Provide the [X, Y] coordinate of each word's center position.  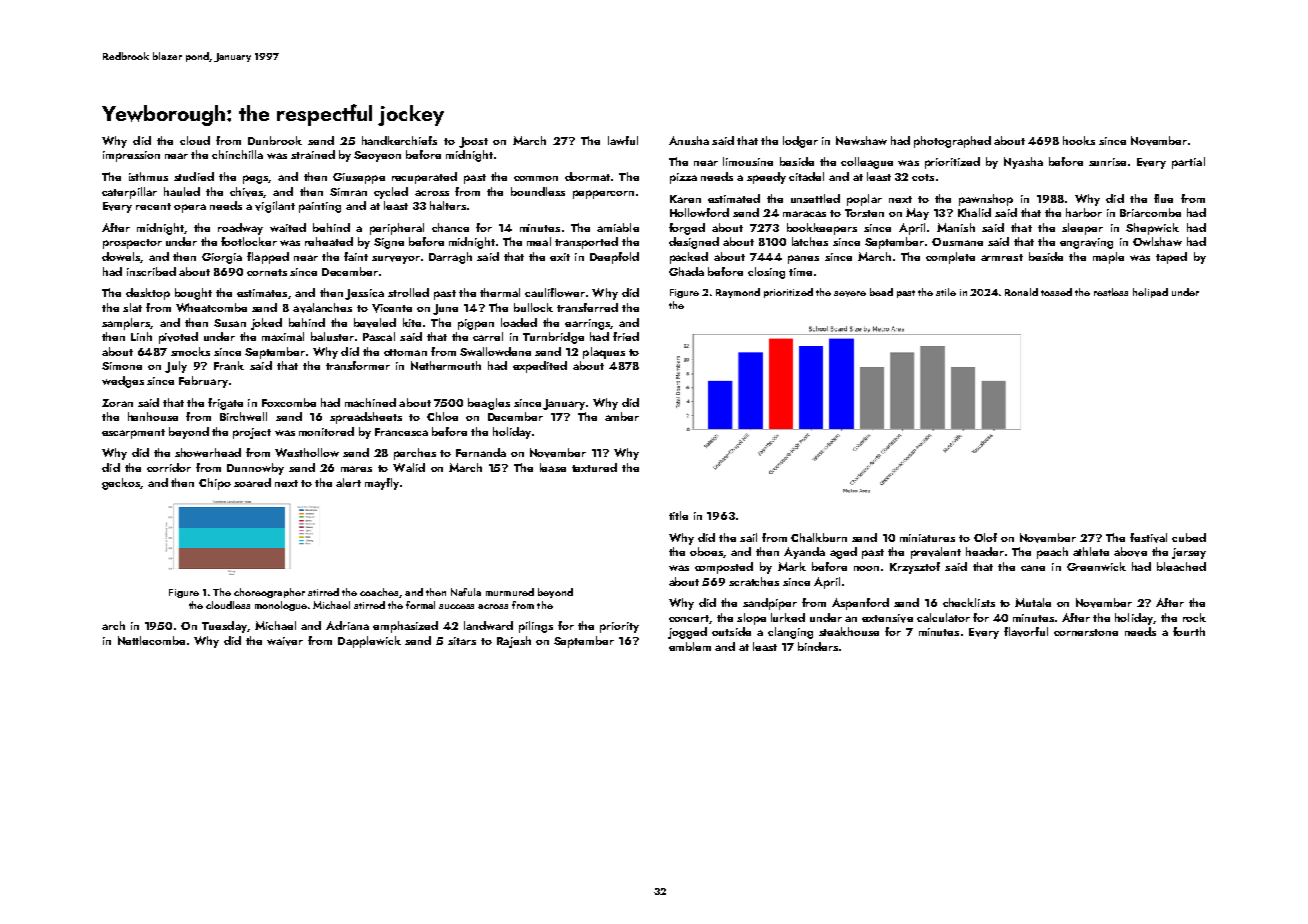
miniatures [927, 538]
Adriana [347, 625]
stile [946, 292]
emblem [690, 646]
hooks [1079, 140]
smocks [190, 351]
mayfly [382, 484]
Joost [473, 142]
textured [594, 467]
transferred [587, 307]
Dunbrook [275, 140]
